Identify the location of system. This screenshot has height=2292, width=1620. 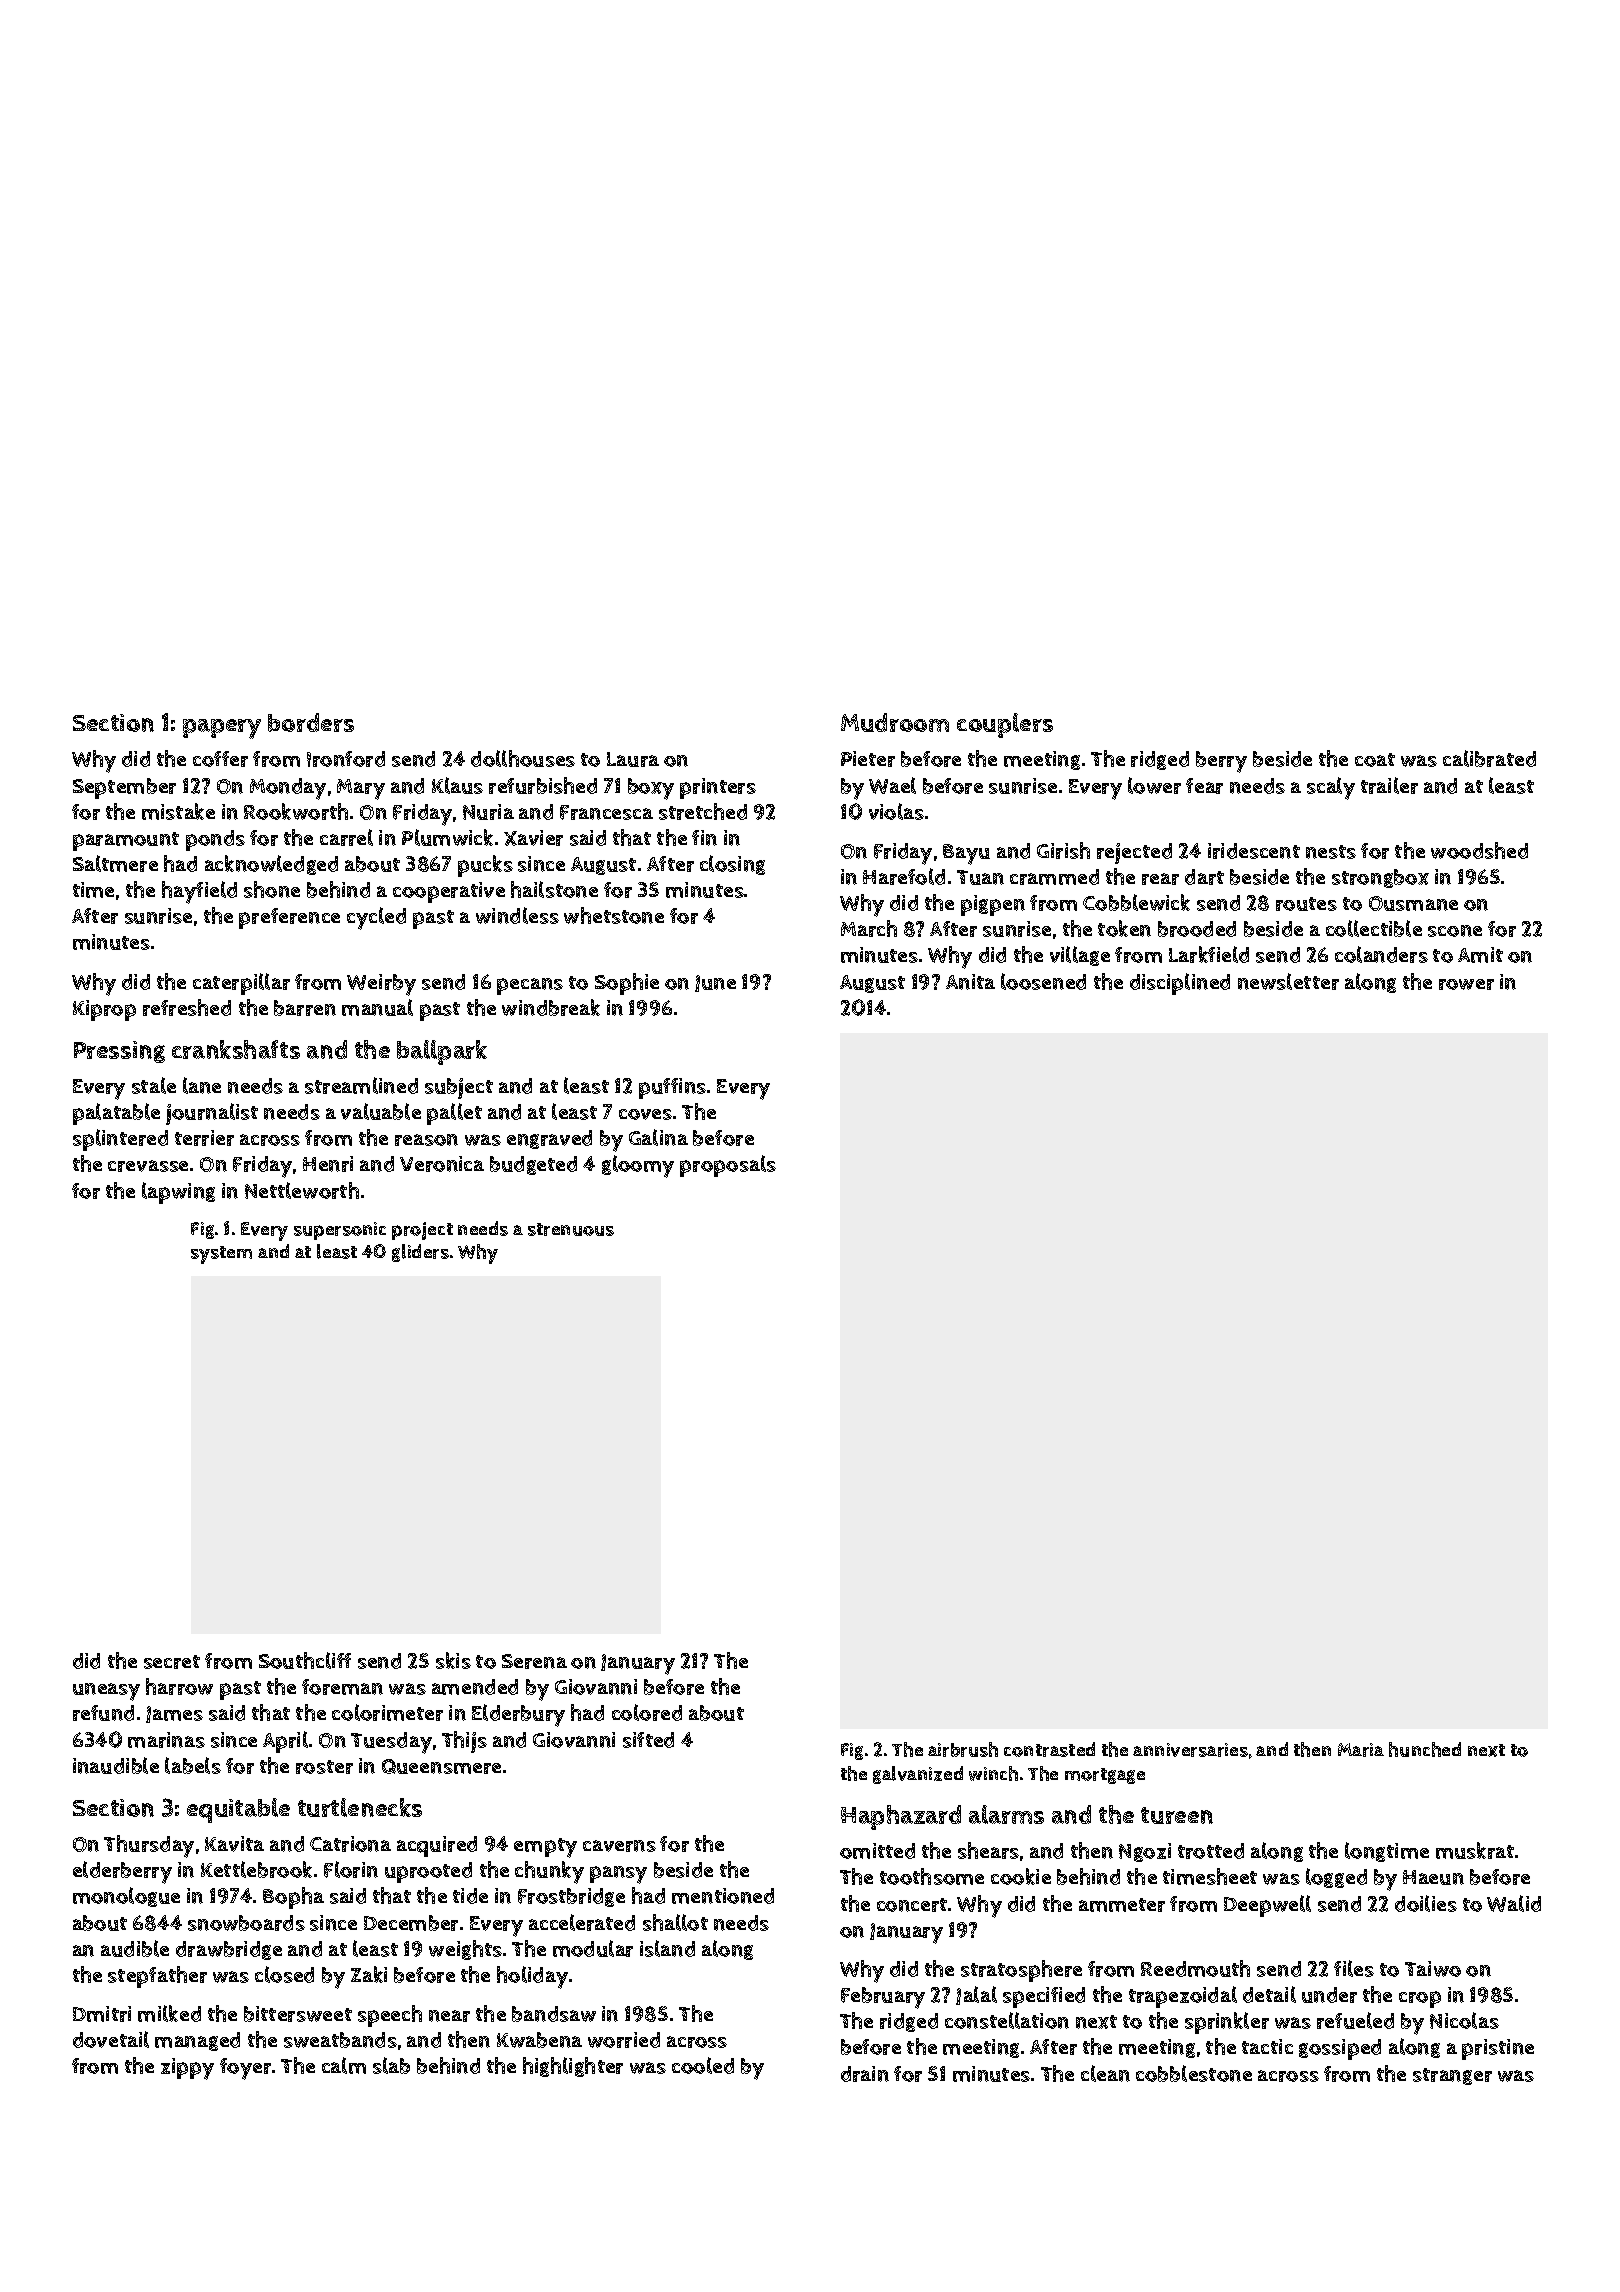
(221, 1255).
